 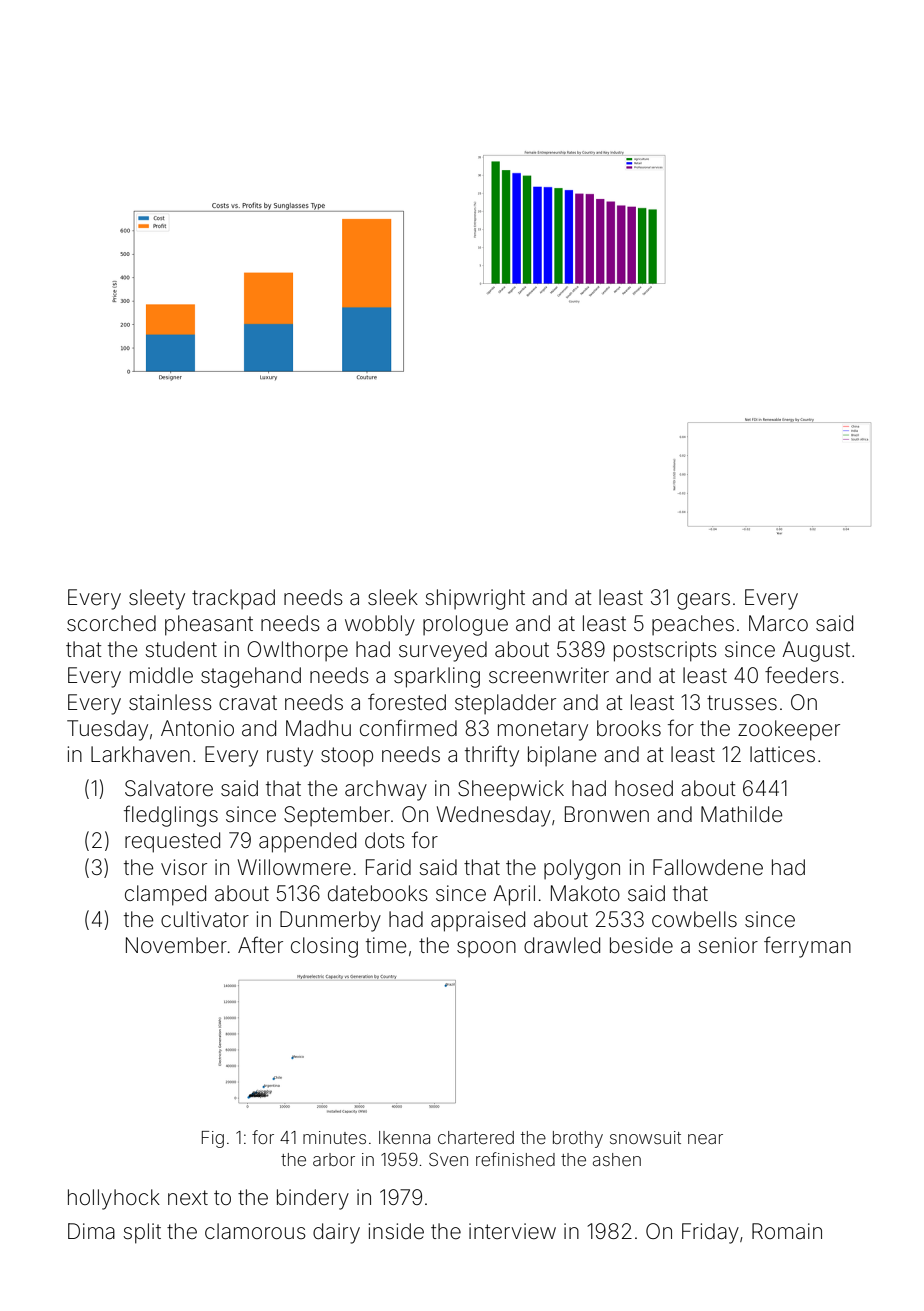 What do you see at coordinates (742, 702) in the document?
I see `trusses` at bounding box center [742, 702].
